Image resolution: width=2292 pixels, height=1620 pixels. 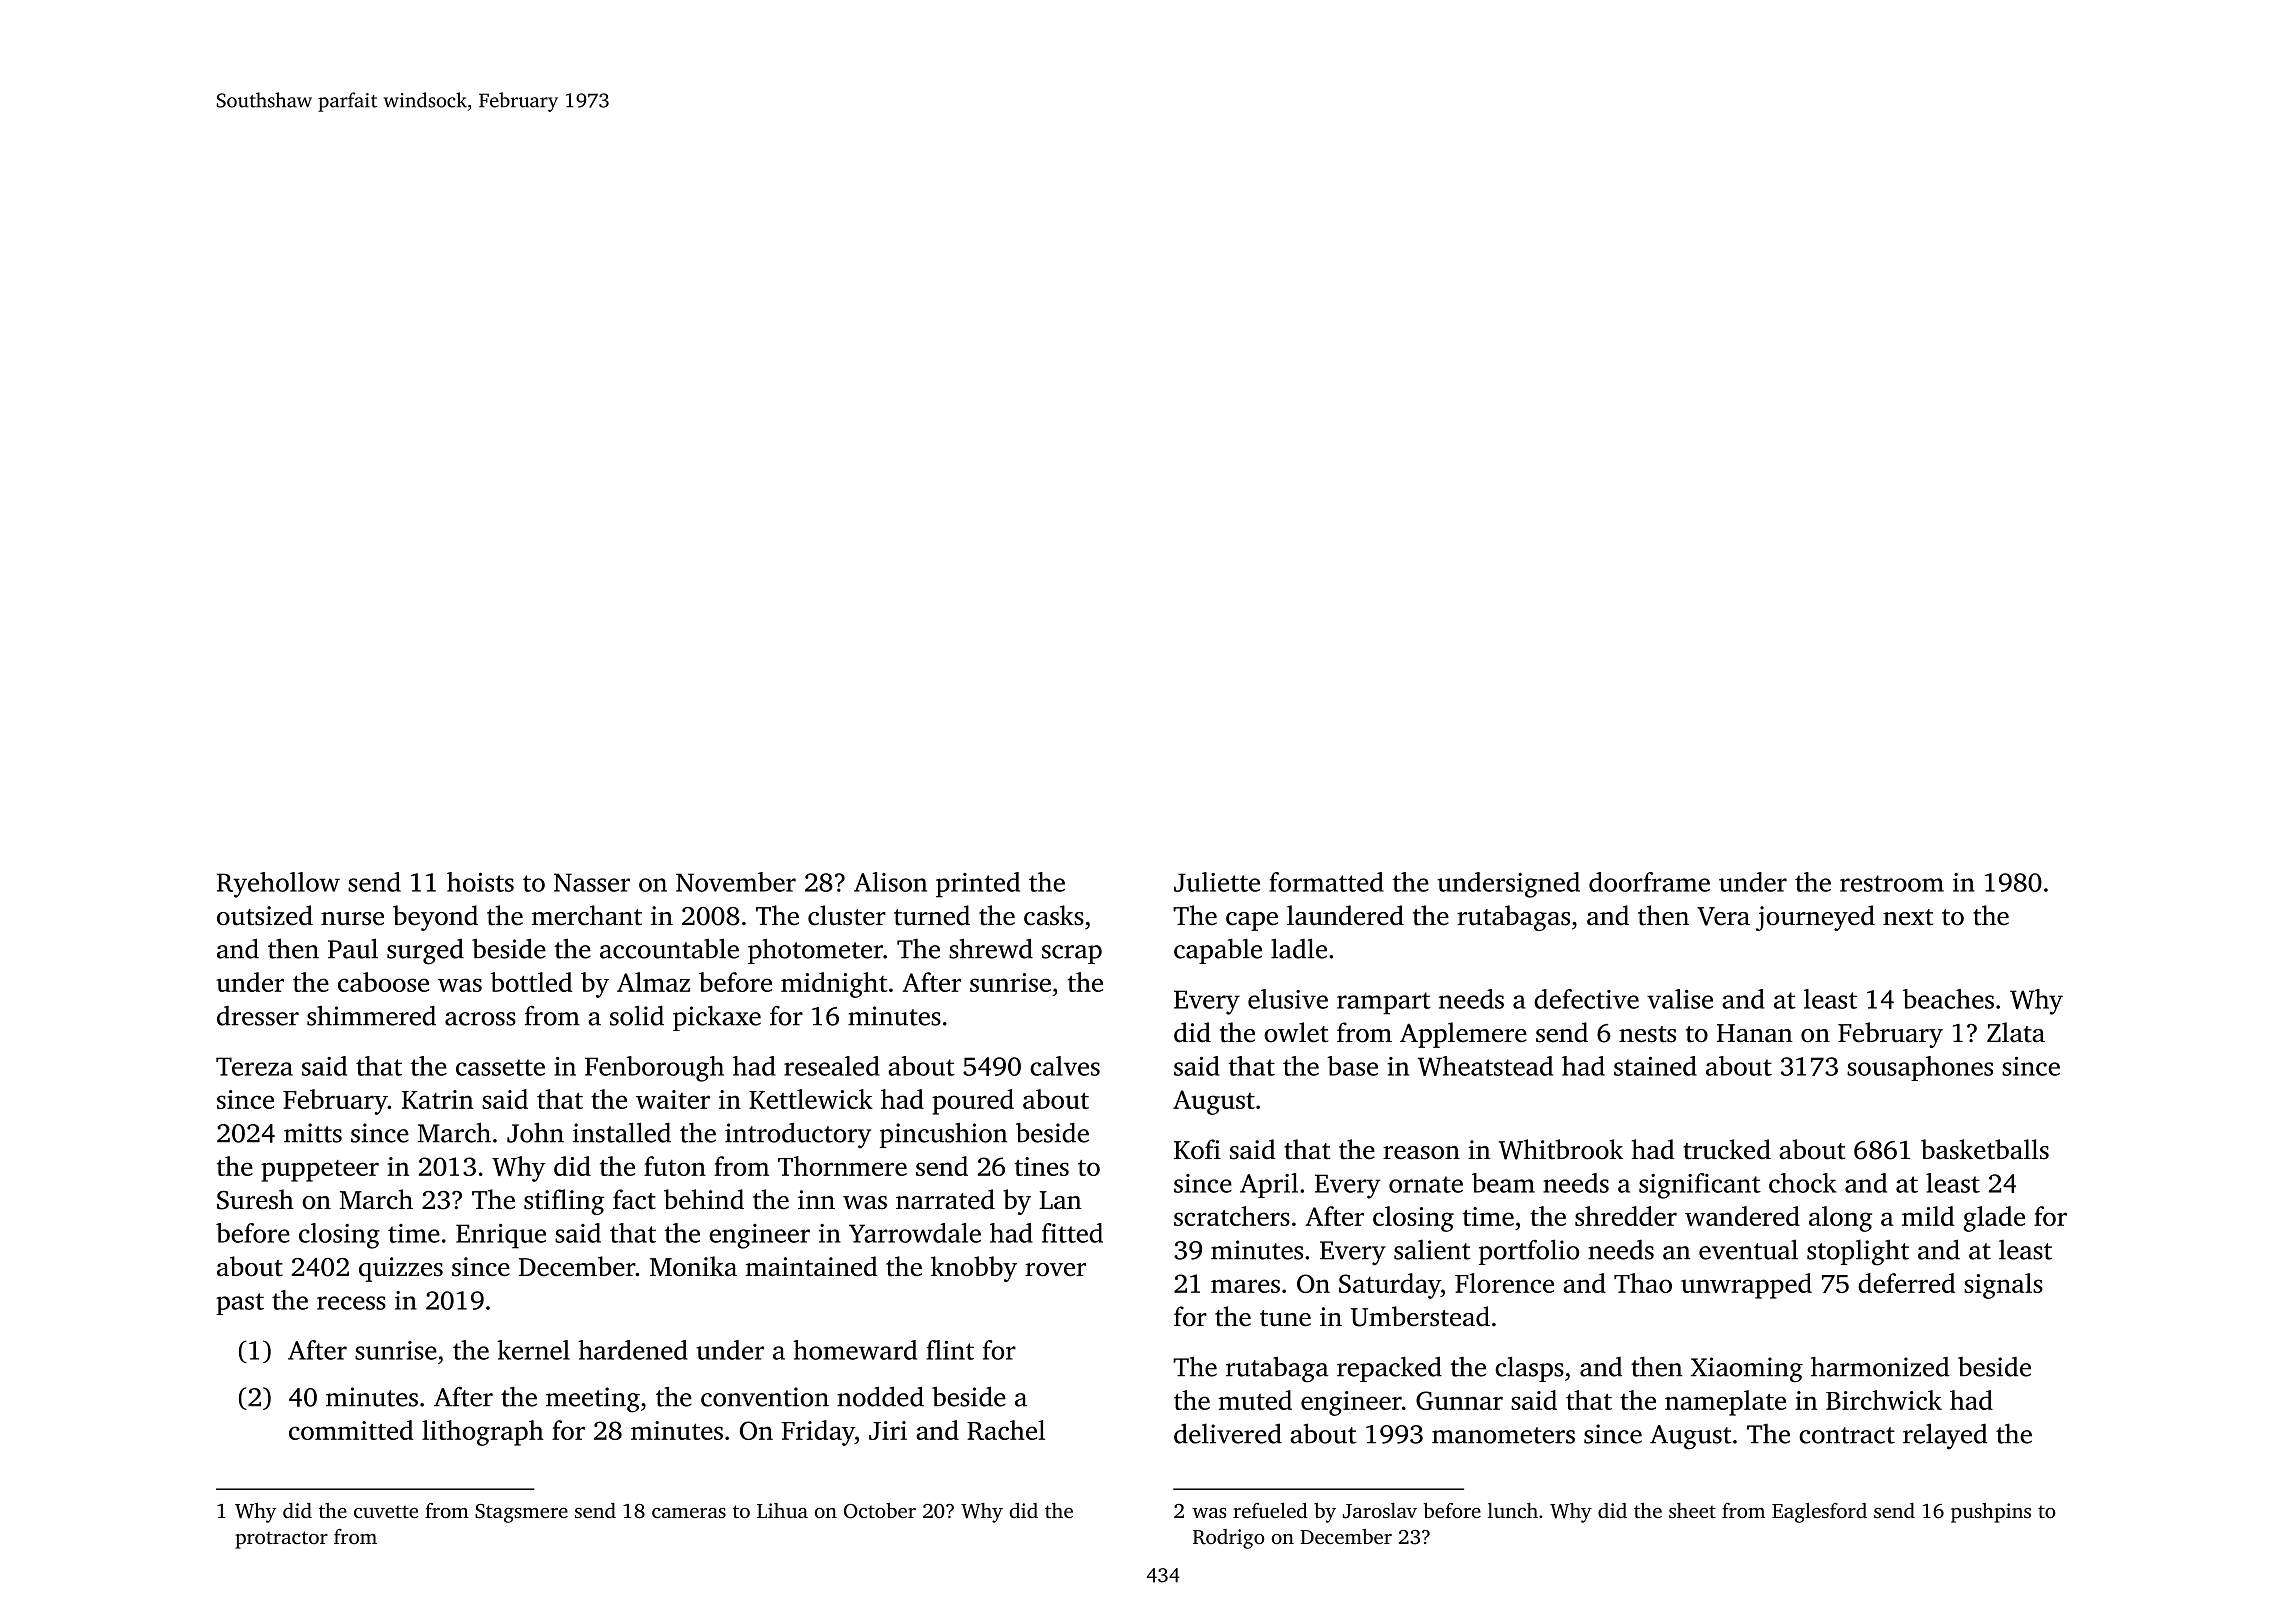 I want to click on Ryehollow, so click(x=278, y=885).
